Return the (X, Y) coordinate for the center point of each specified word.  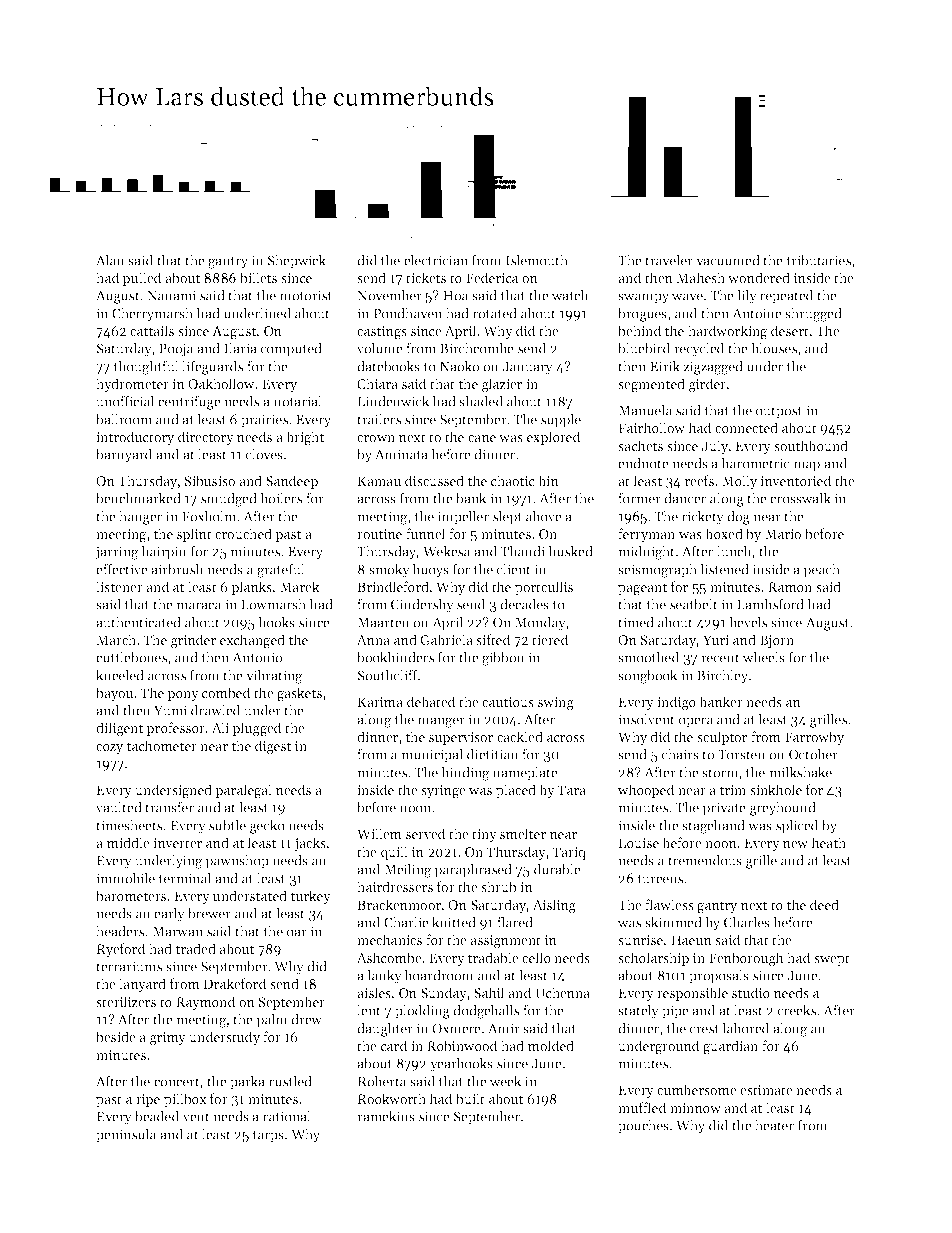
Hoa (455, 296)
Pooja (176, 350)
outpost (779, 412)
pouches (643, 1127)
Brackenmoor (399, 904)
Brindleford (393, 586)
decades (524, 604)
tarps (268, 1136)
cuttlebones (131, 657)
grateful (281, 570)
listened (724, 569)
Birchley (722, 677)
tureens (660, 879)
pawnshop (237, 862)
